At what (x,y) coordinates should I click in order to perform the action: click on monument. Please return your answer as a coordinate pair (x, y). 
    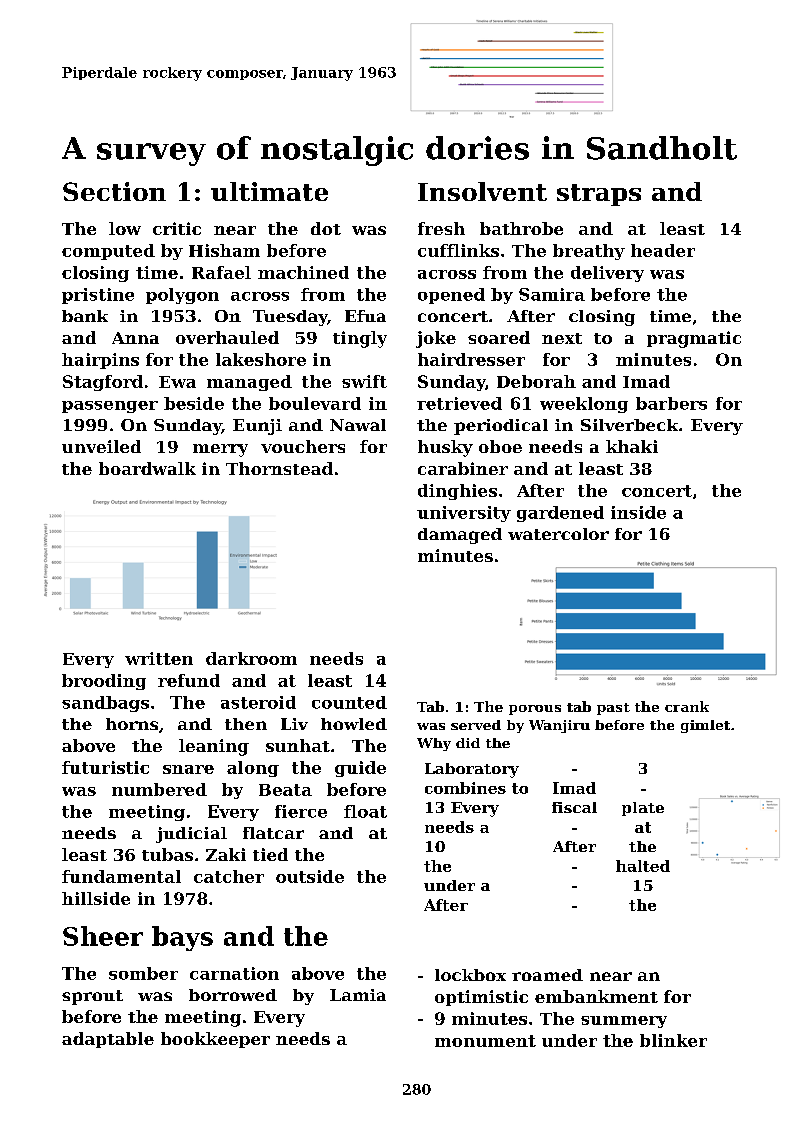
    Looking at the image, I should click on (485, 1041).
